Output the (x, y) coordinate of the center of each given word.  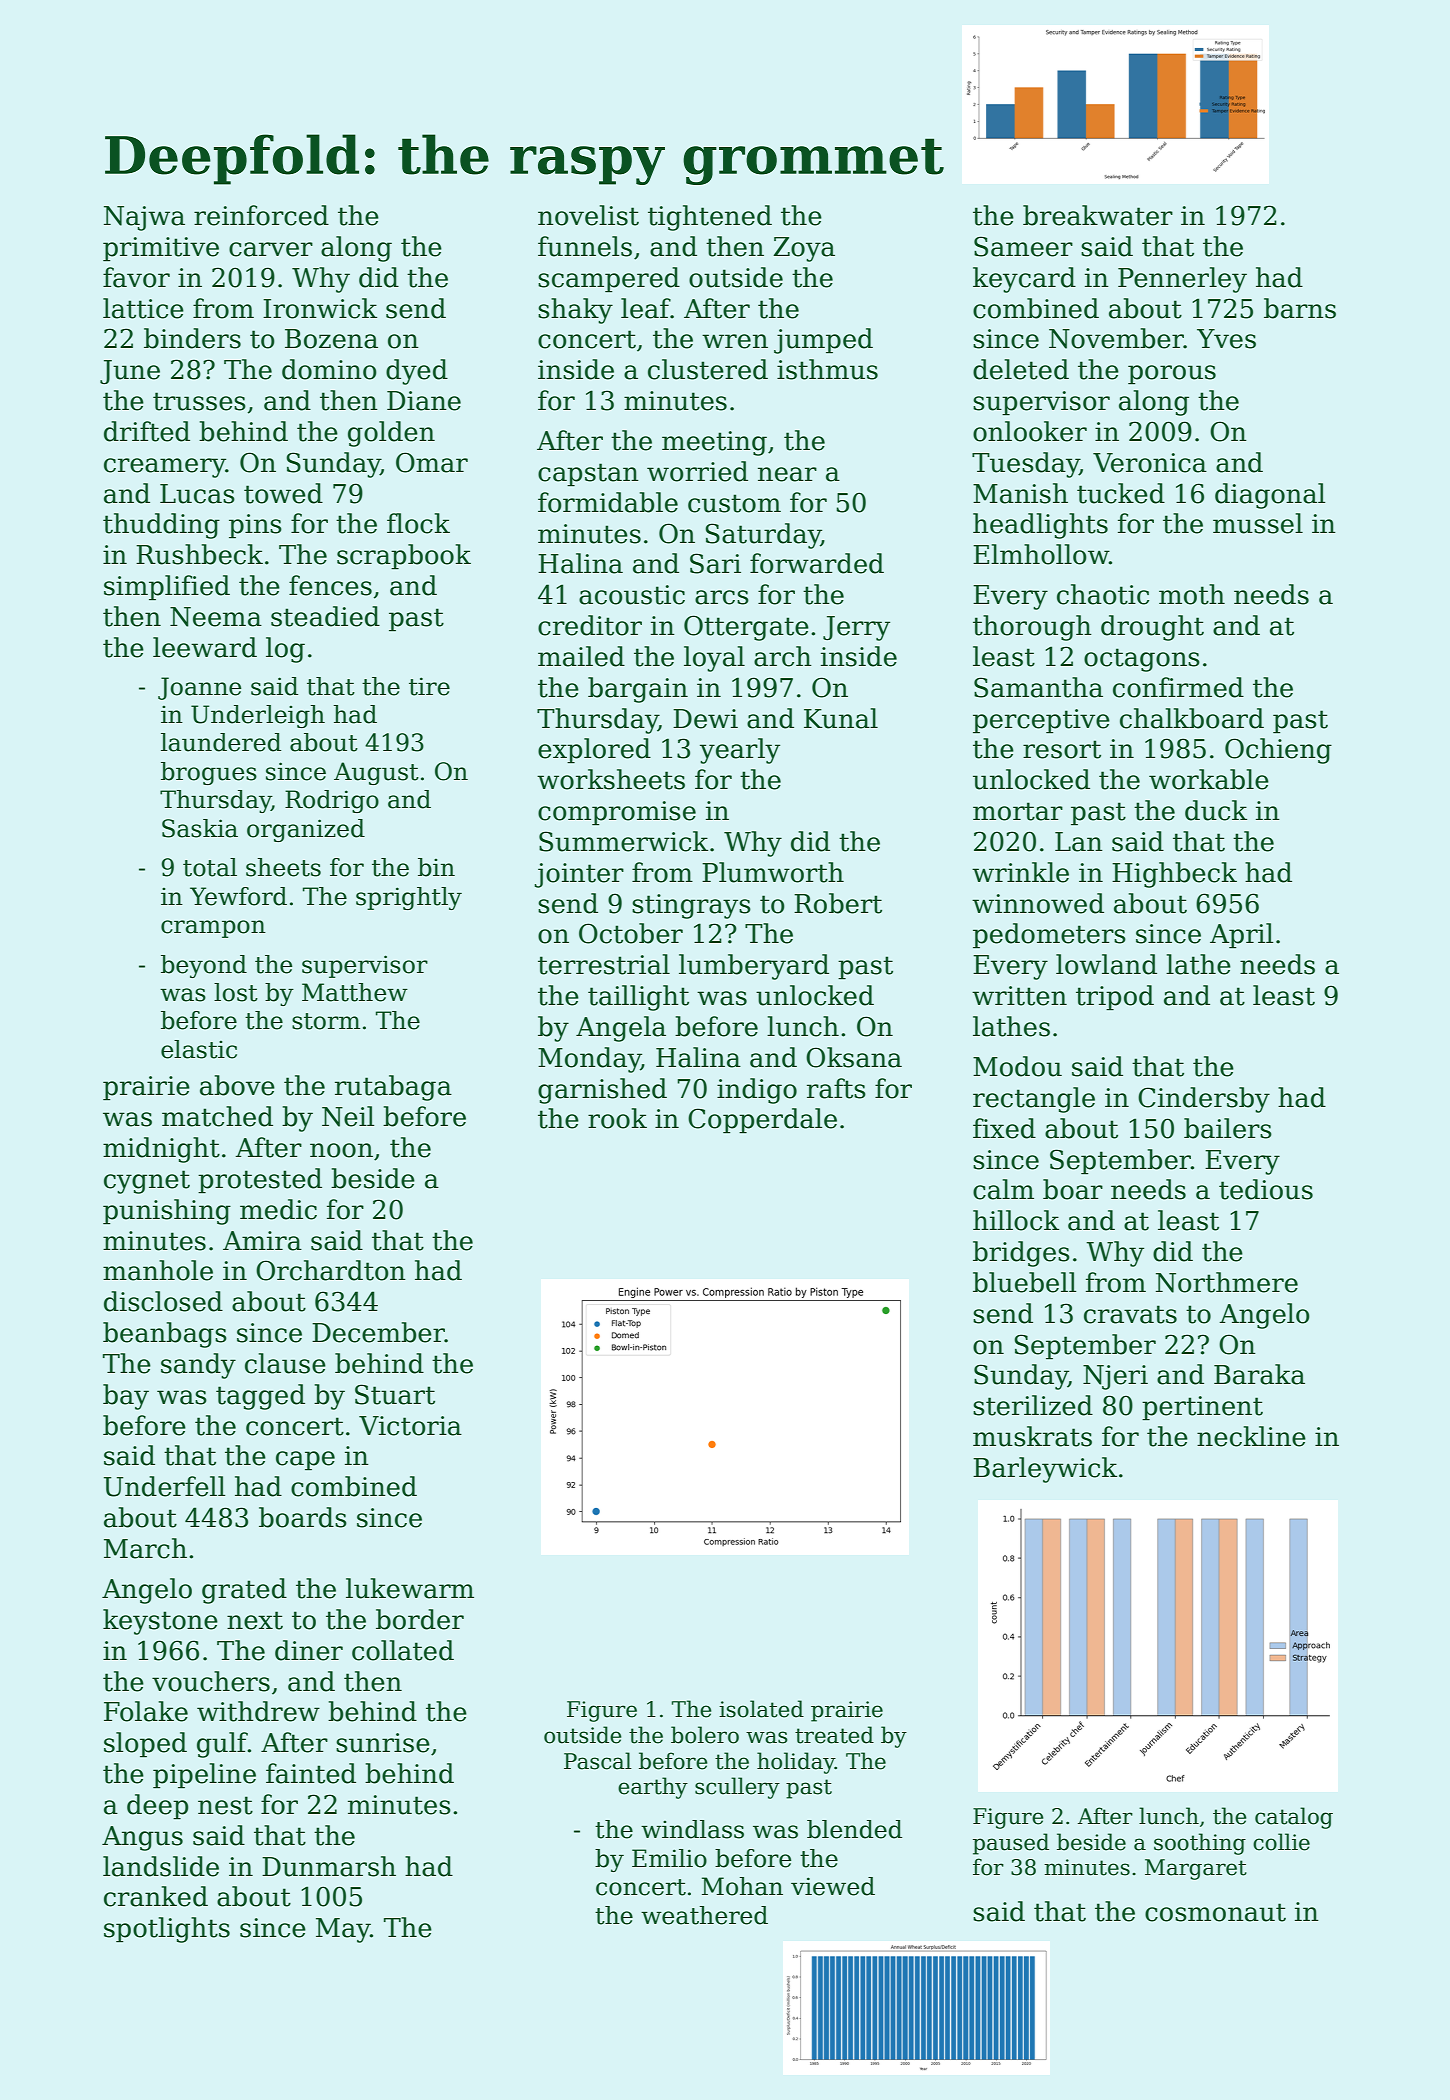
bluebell (1024, 1282)
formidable (608, 502)
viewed (833, 1886)
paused (1011, 1844)
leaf (646, 308)
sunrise (383, 1743)
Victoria (410, 1426)
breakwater (1098, 215)
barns (1300, 308)
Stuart (395, 1394)
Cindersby (1204, 1100)
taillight (638, 998)
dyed (417, 372)
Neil (348, 1116)
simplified (167, 588)
